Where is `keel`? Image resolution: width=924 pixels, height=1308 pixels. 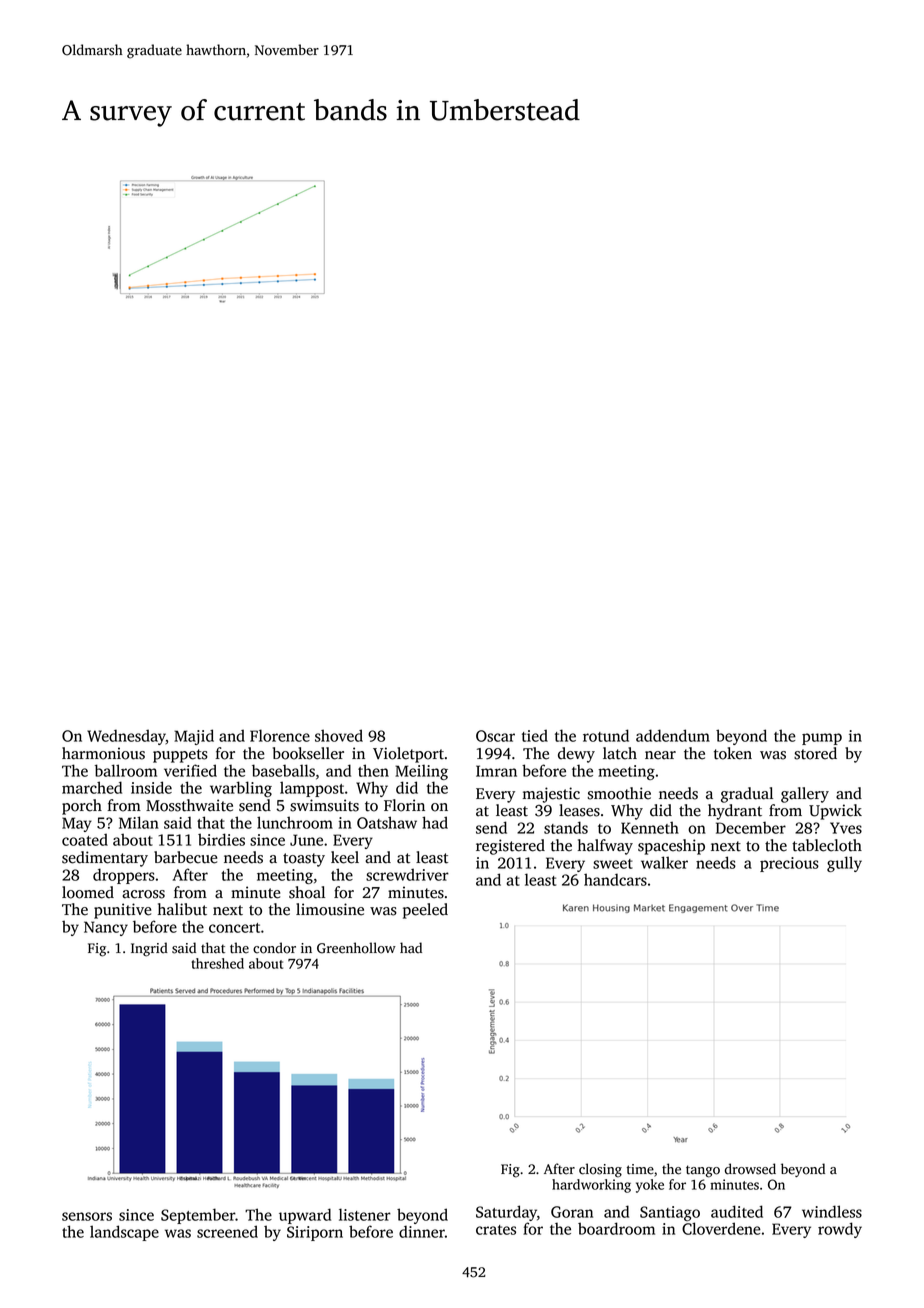
keel is located at coordinates (345, 857).
